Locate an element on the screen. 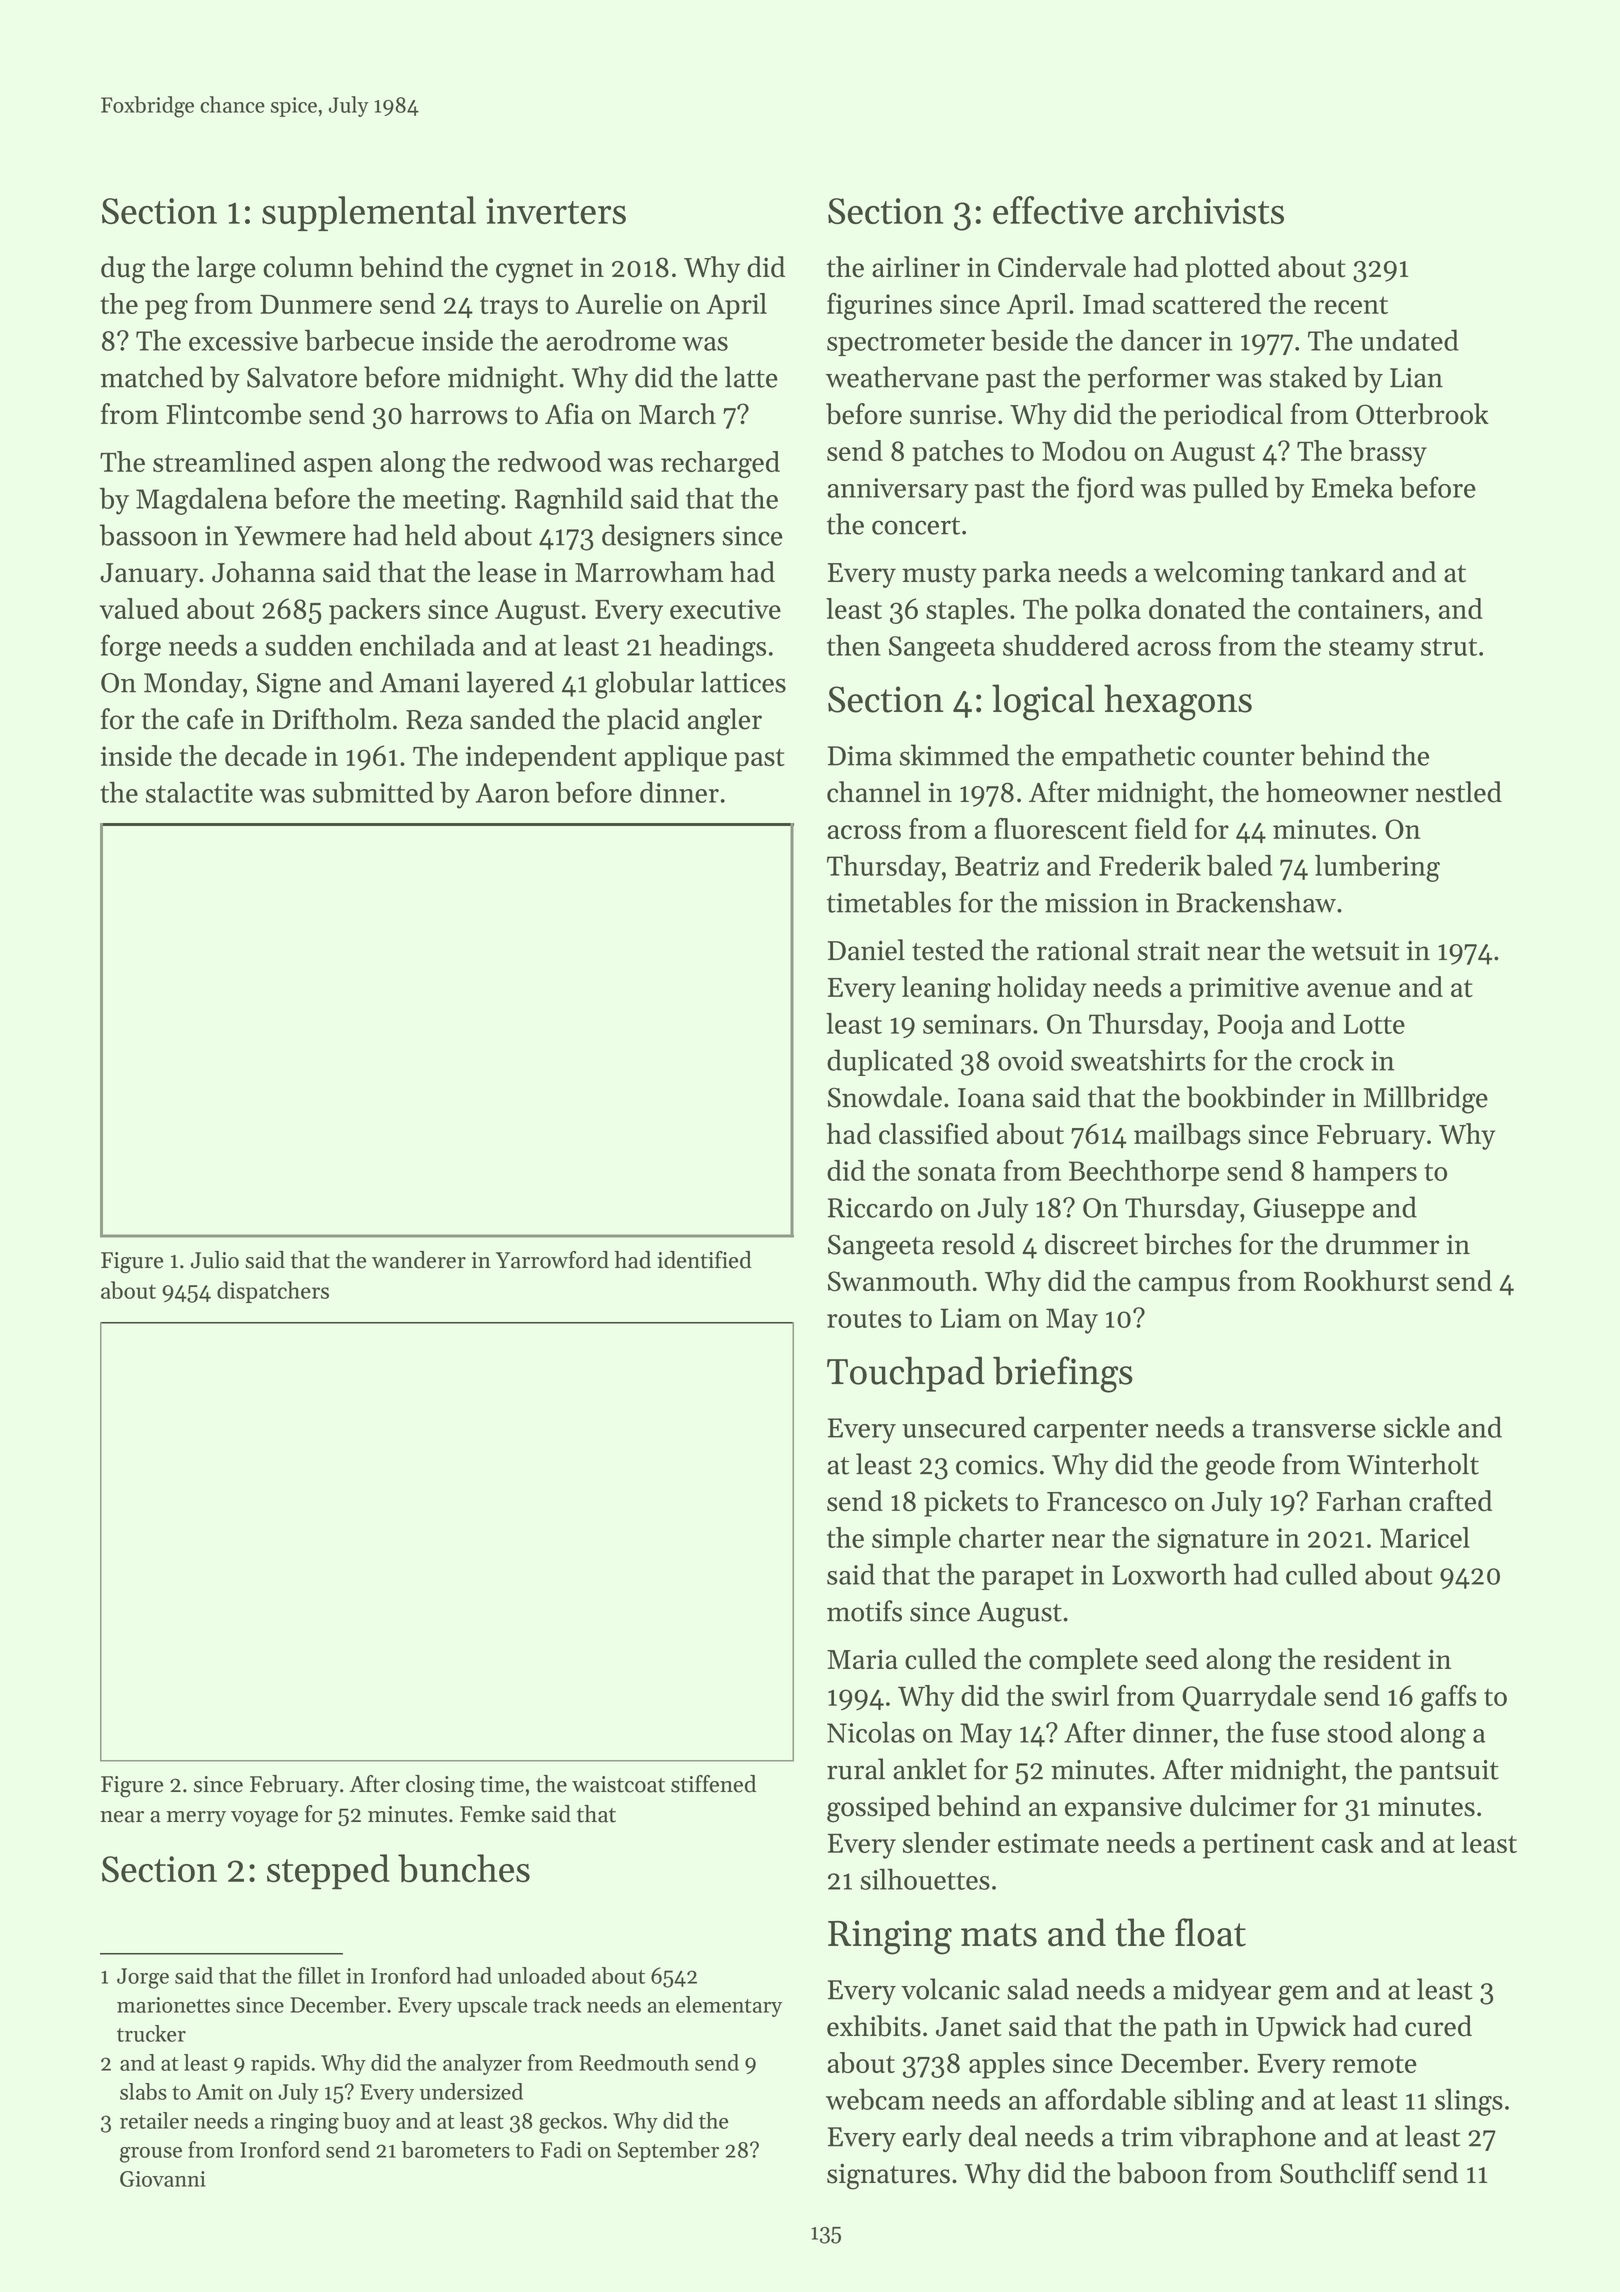 This screenshot has height=2292, width=1620. merry is located at coordinates (196, 1819).
